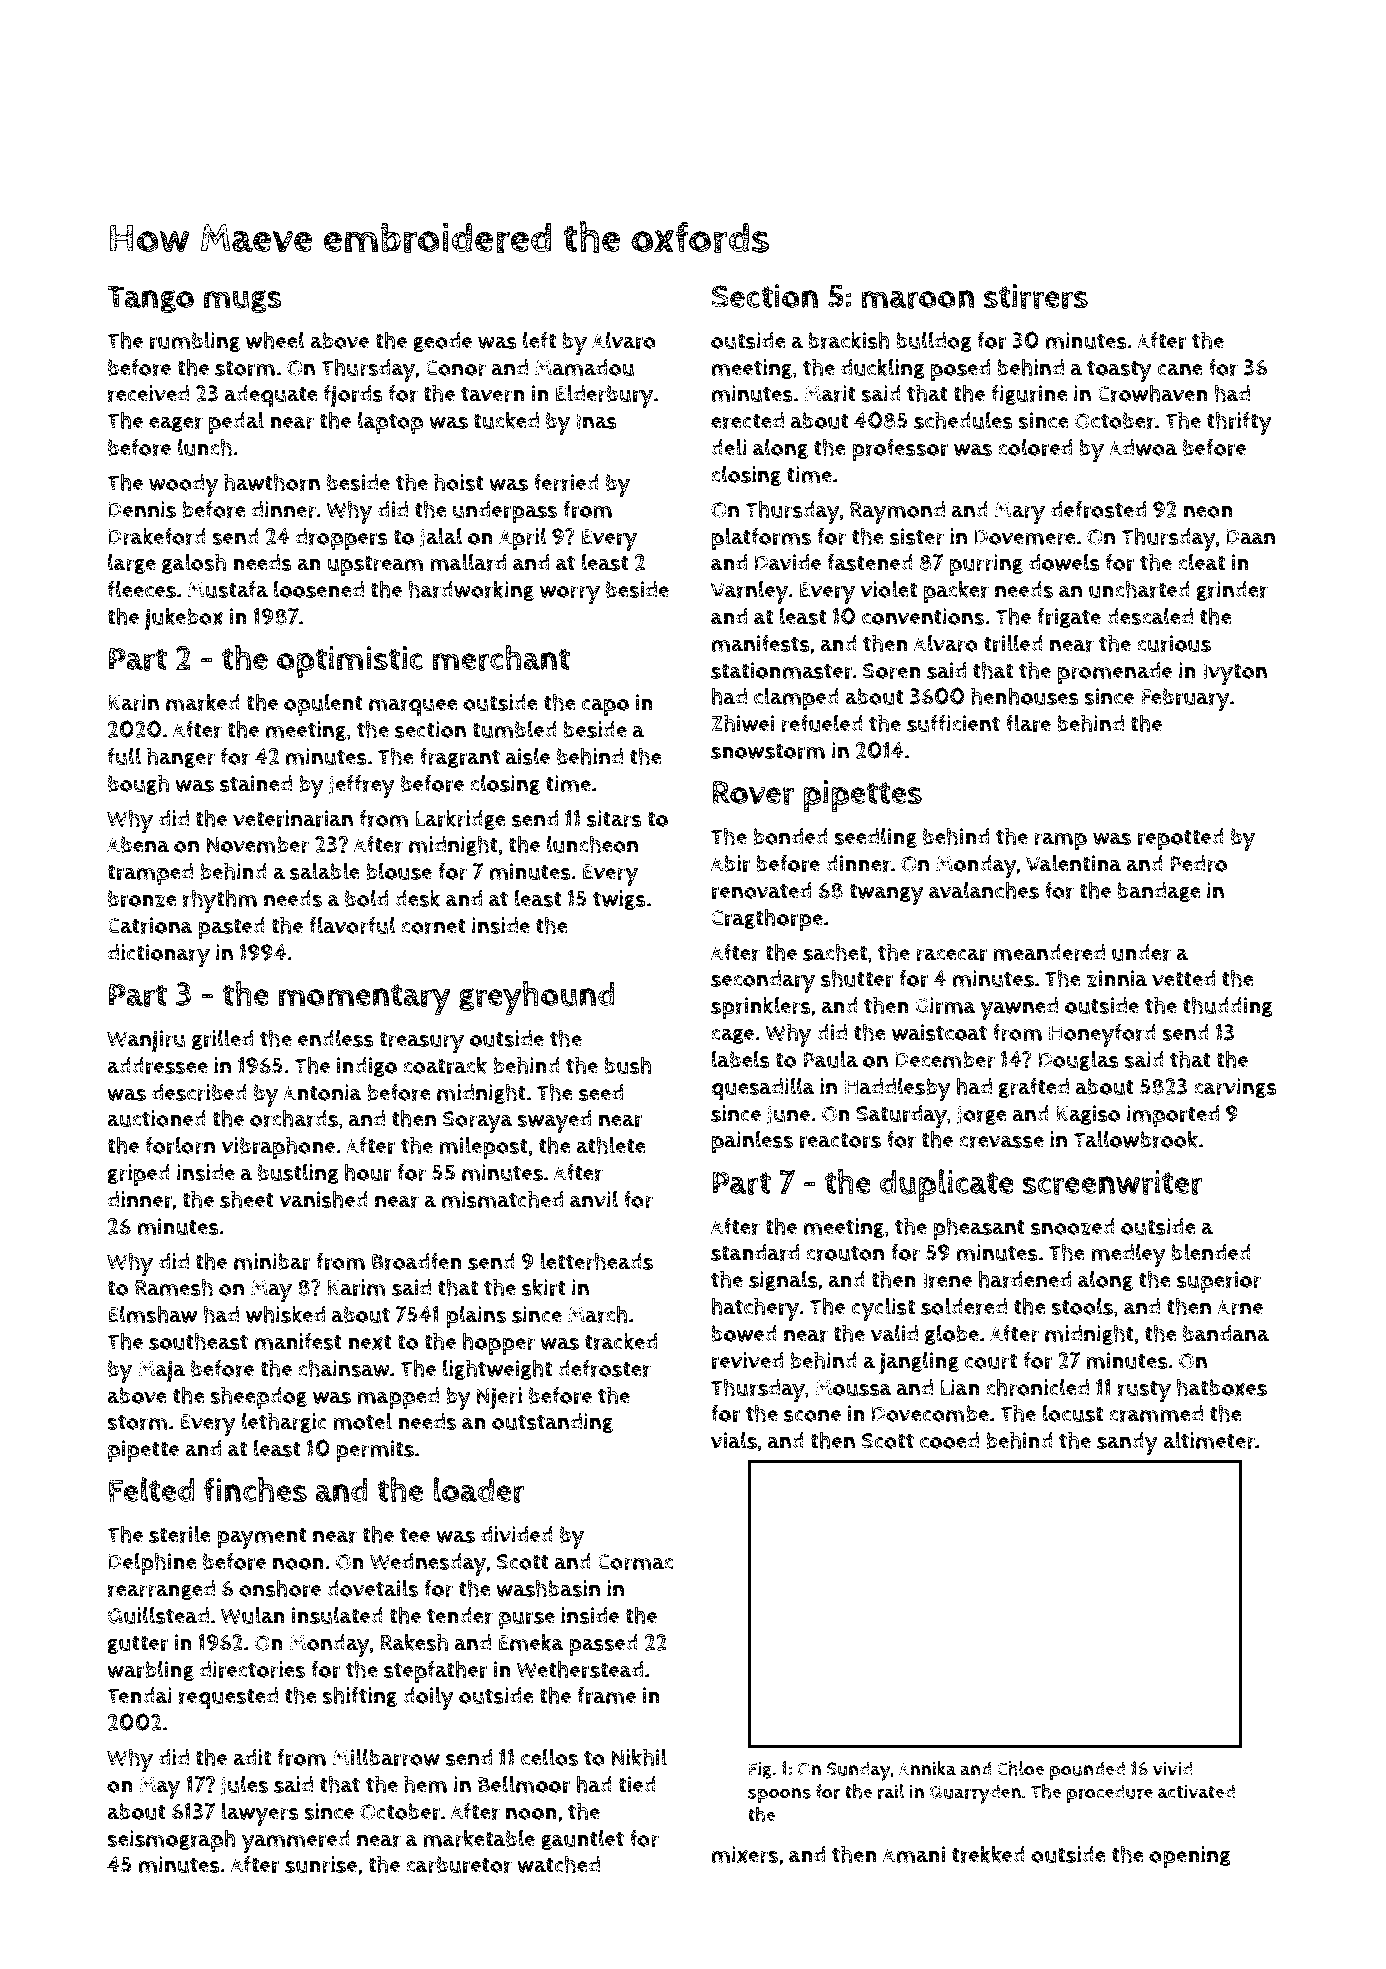 This image has height=1969, width=1386. Describe the element at coordinates (1088, 1115) in the image. I see `Kagiso` at that location.
